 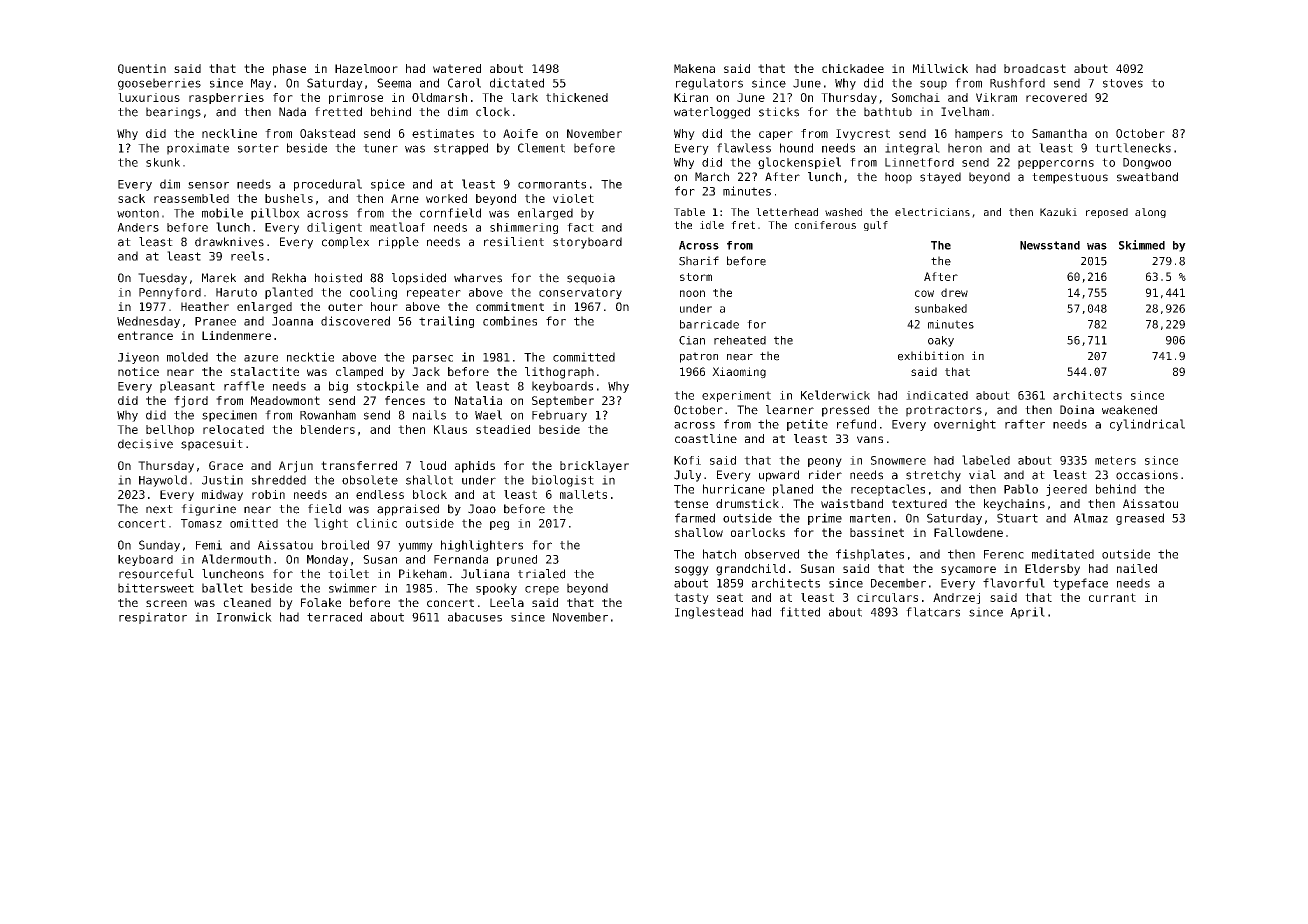 What do you see at coordinates (1147, 425) in the document?
I see `cylindrical` at bounding box center [1147, 425].
